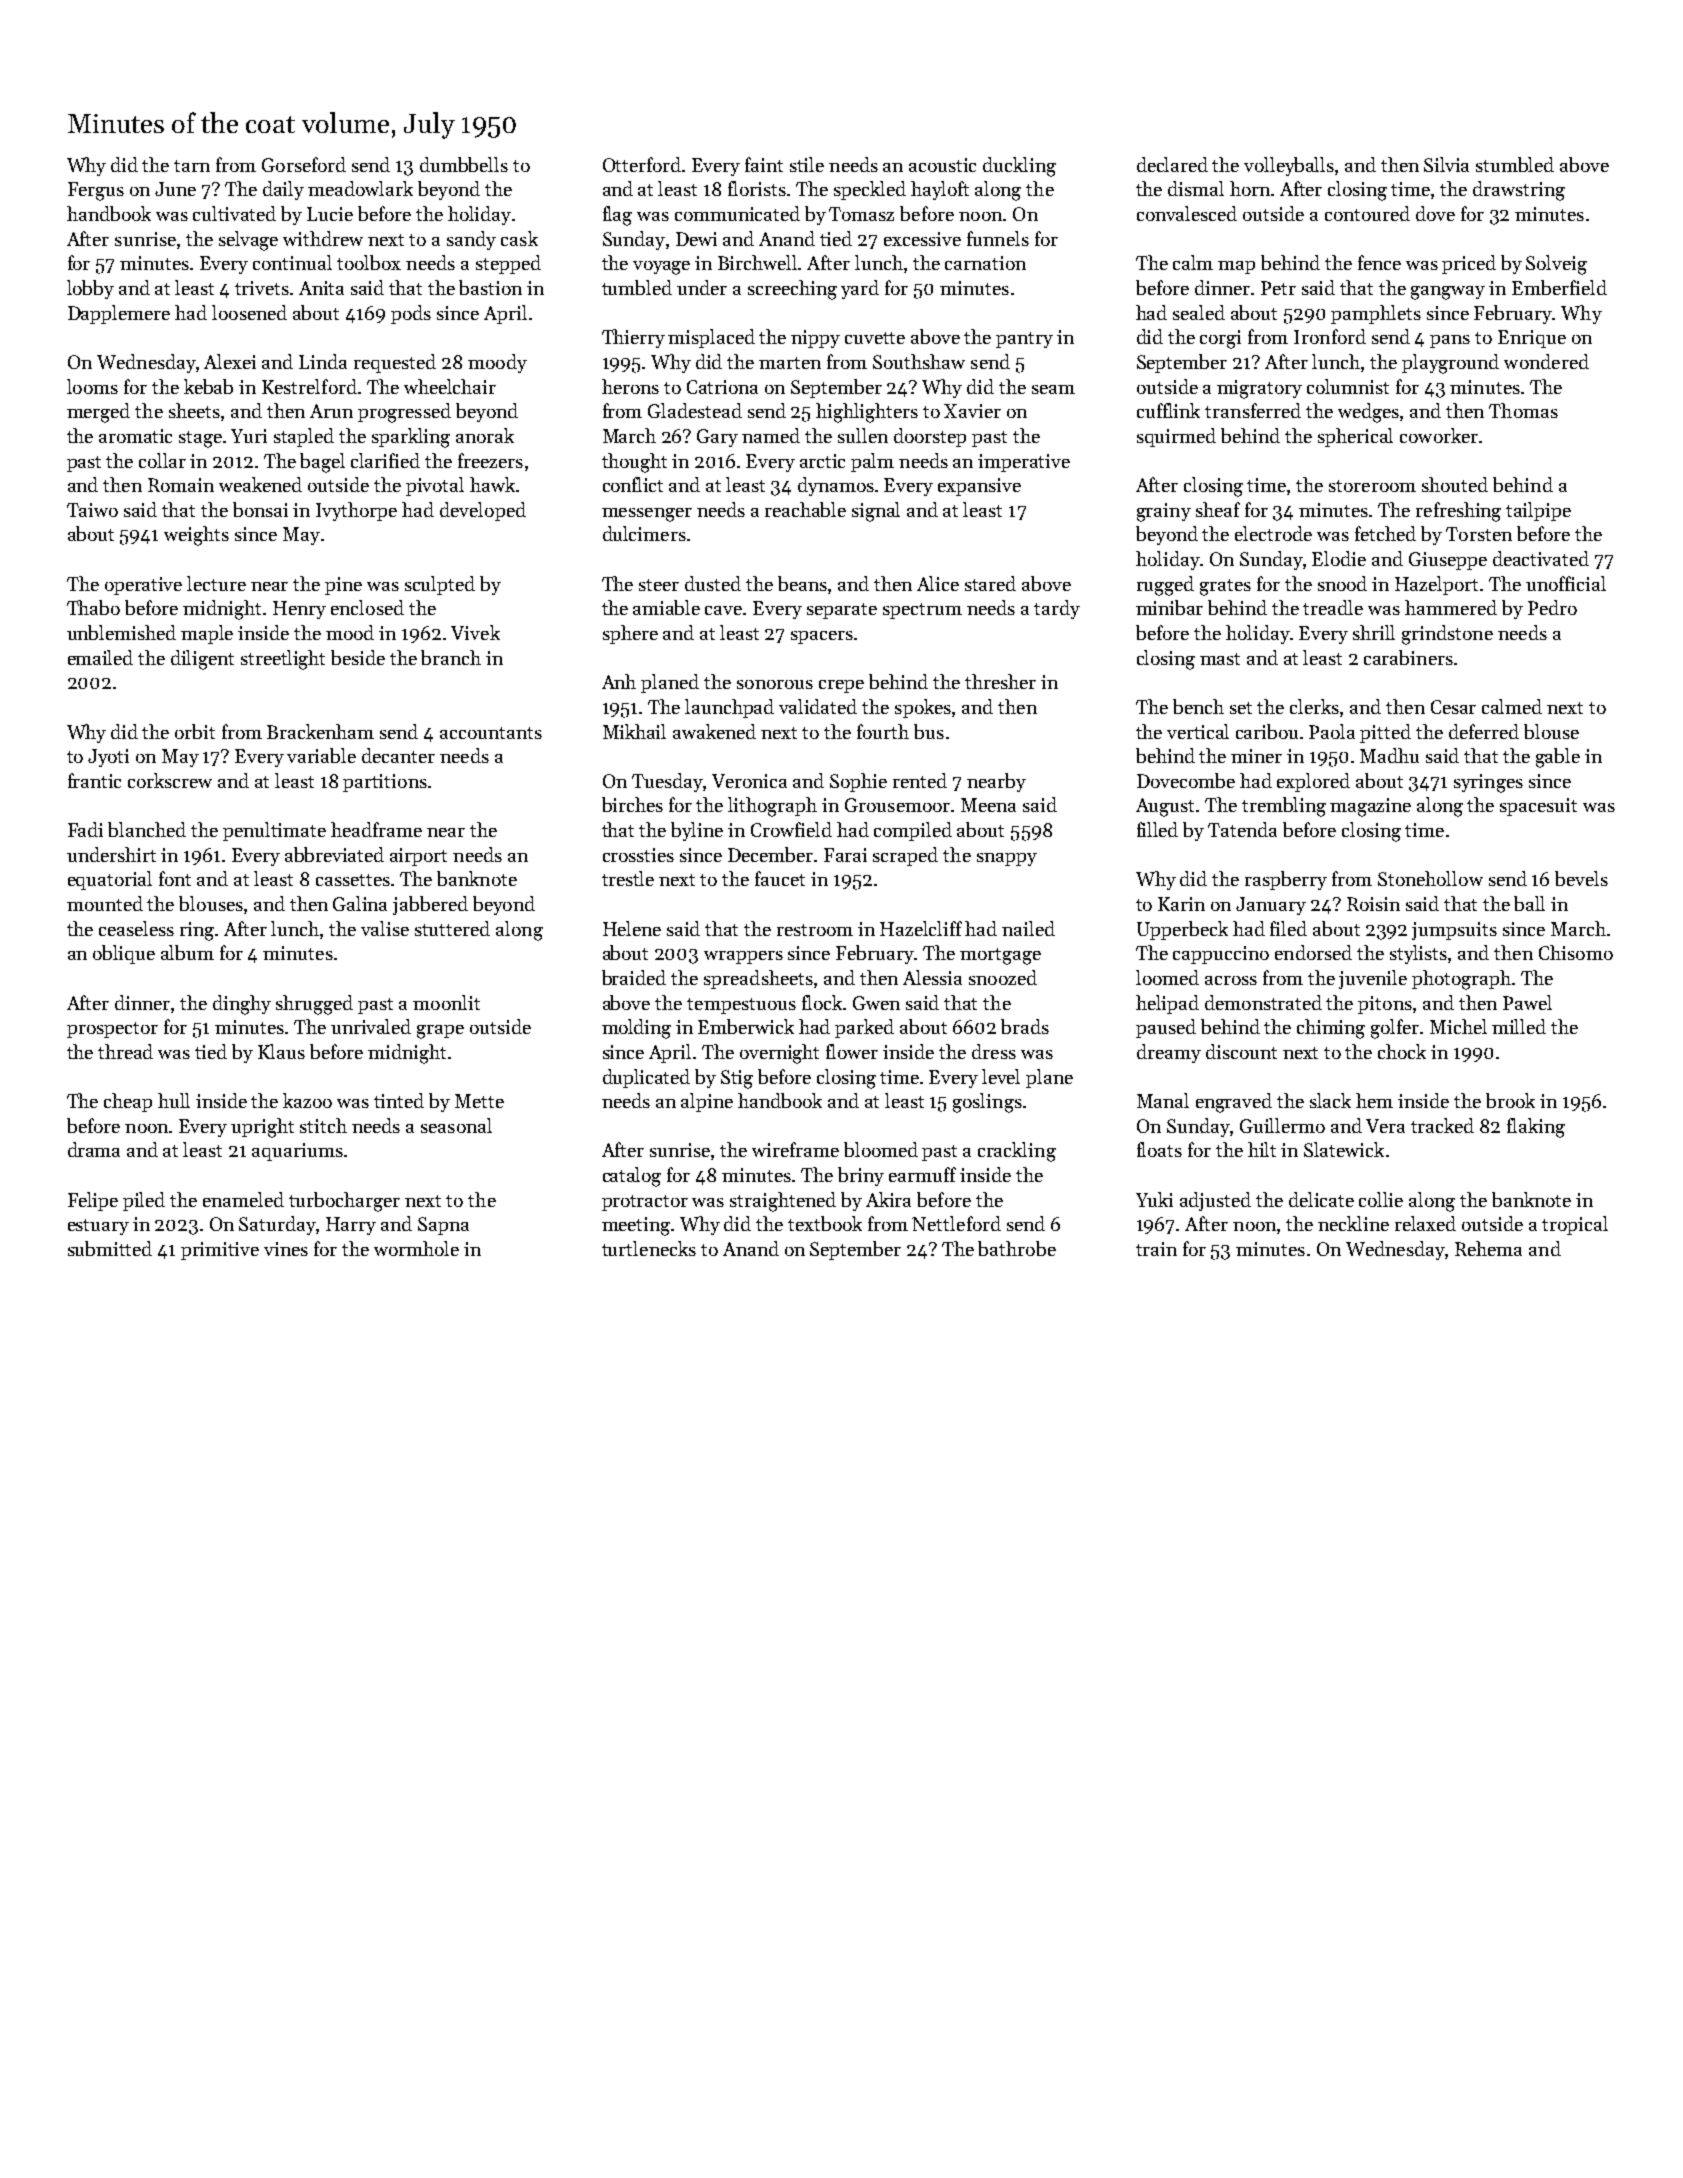 This page has width=1683, height=2178. I want to click on Rehema, so click(1488, 1248).
